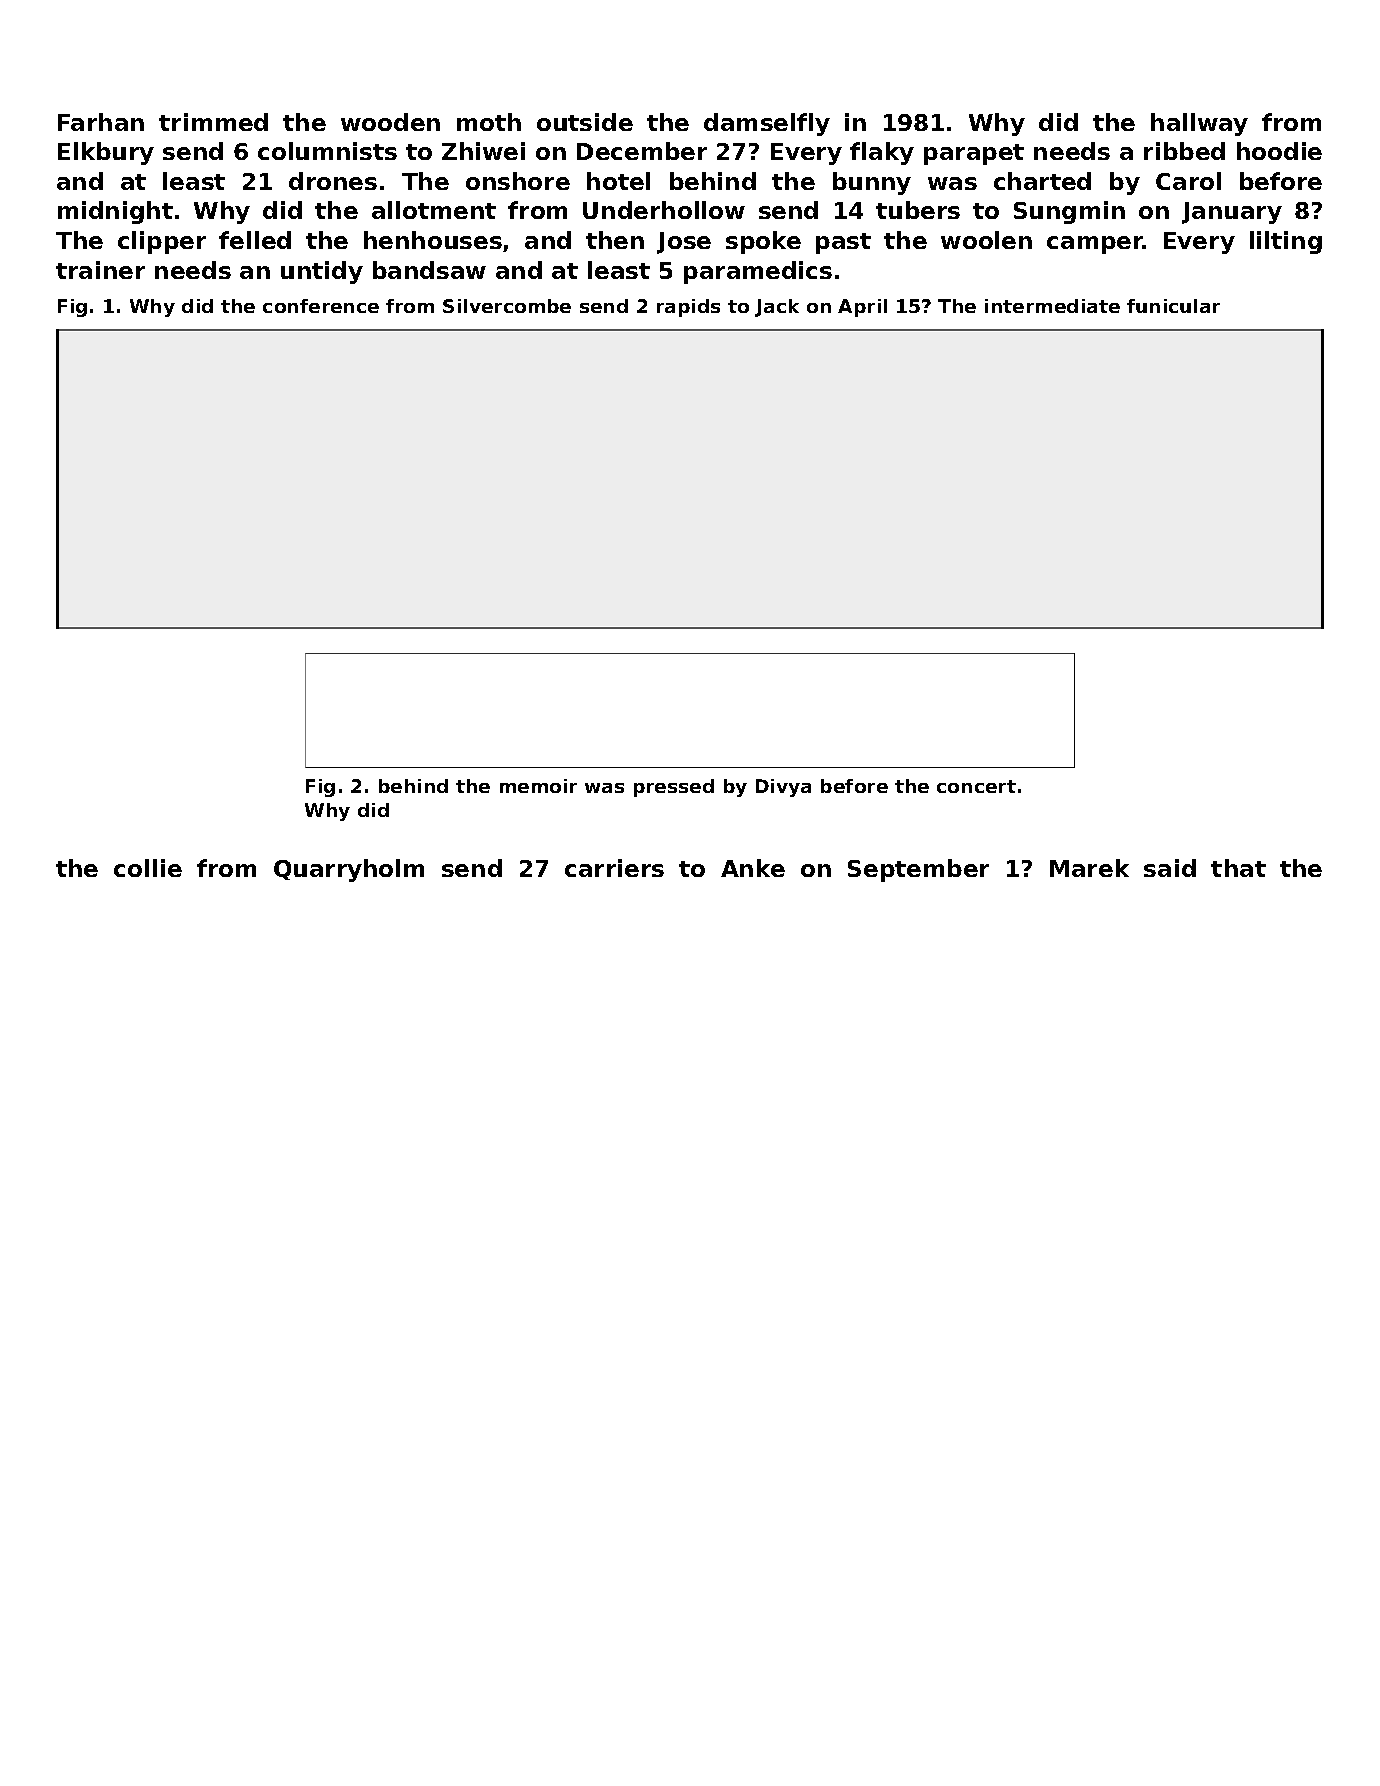 This document has height=1786, width=1380. What do you see at coordinates (100, 270) in the document?
I see `trainer` at bounding box center [100, 270].
